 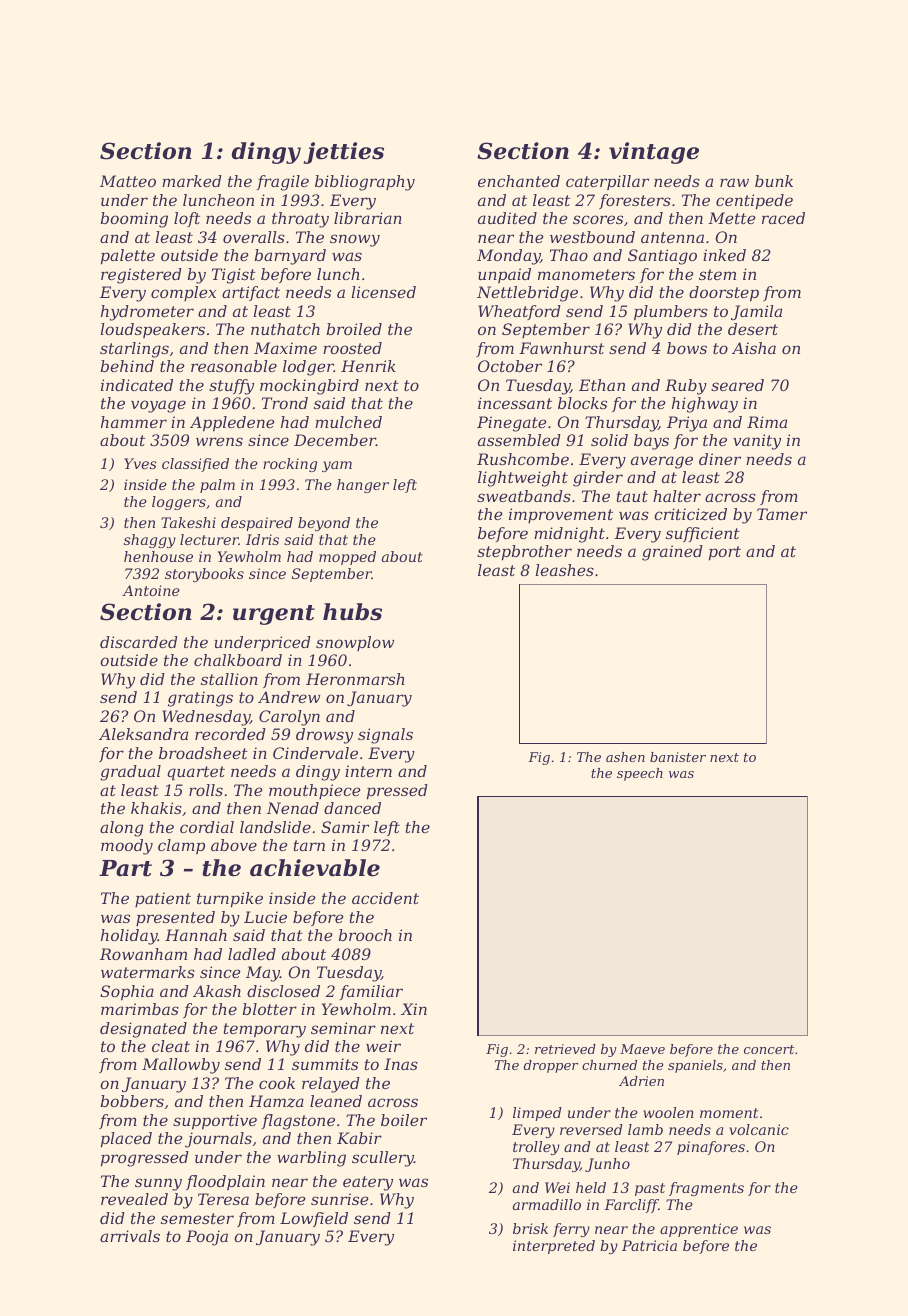 I want to click on turnpike, so click(x=230, y=900).
